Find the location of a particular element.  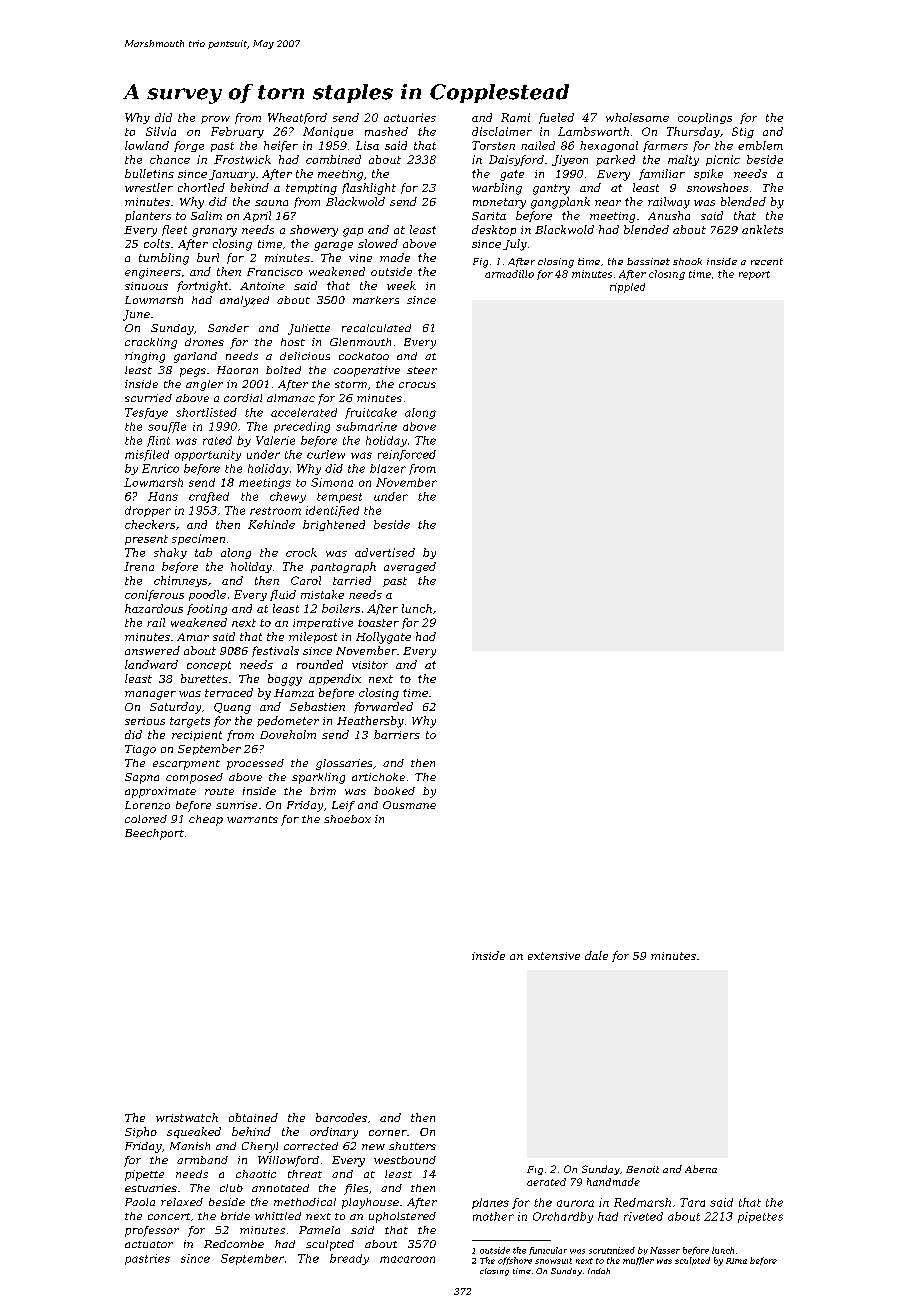

actuator is located at coordinates (149, 1244).
